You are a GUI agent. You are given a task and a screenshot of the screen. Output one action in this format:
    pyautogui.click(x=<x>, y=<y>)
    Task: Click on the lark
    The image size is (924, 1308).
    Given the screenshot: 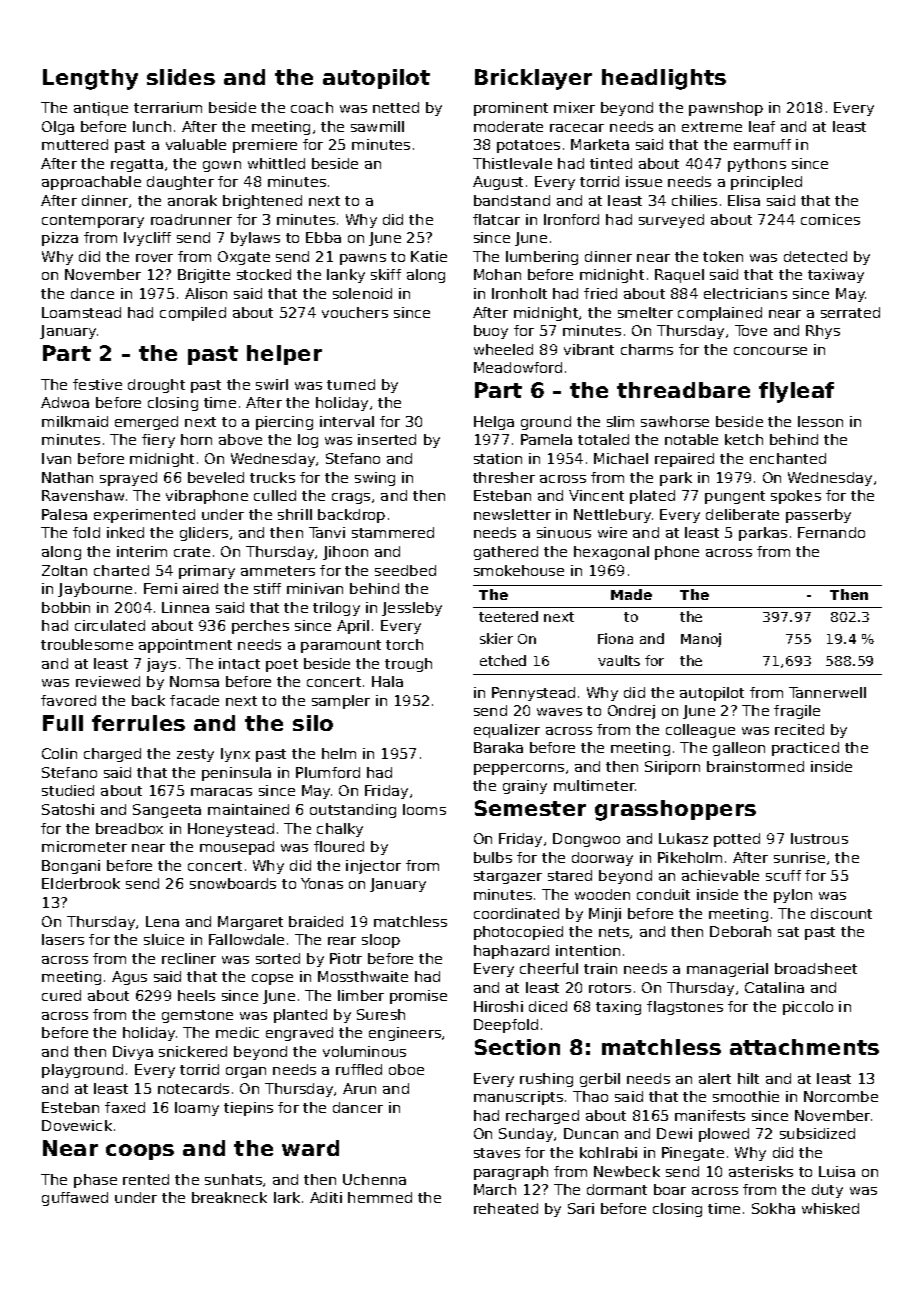 What is the action you would take?
    pyautogui.click(x=287, y=1197)
